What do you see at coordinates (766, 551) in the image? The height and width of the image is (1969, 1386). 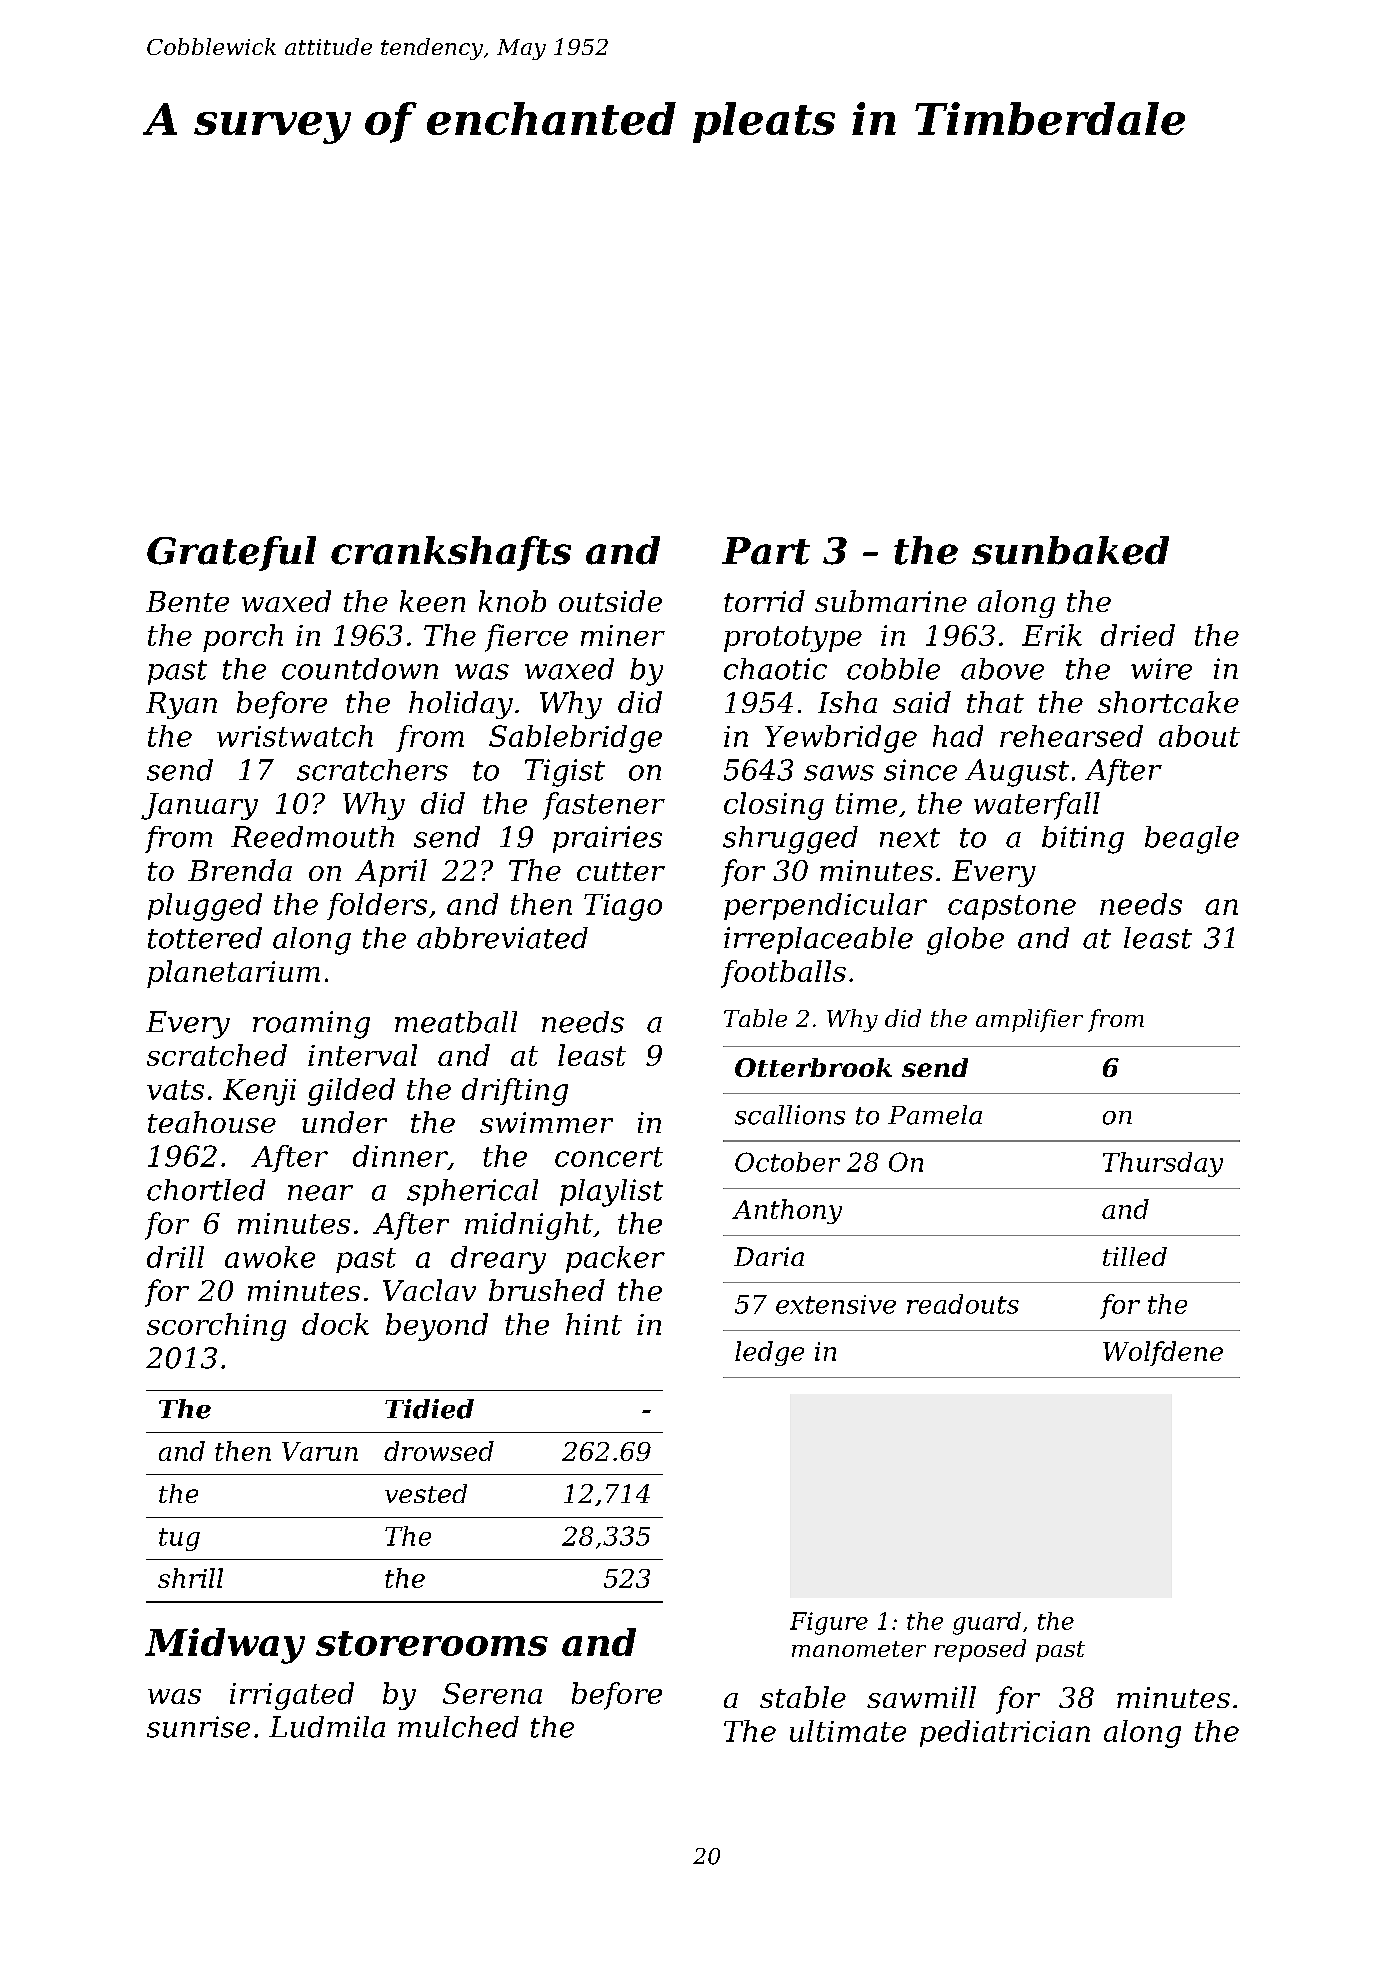 I see `Part` at bounding box center [766, 551].
